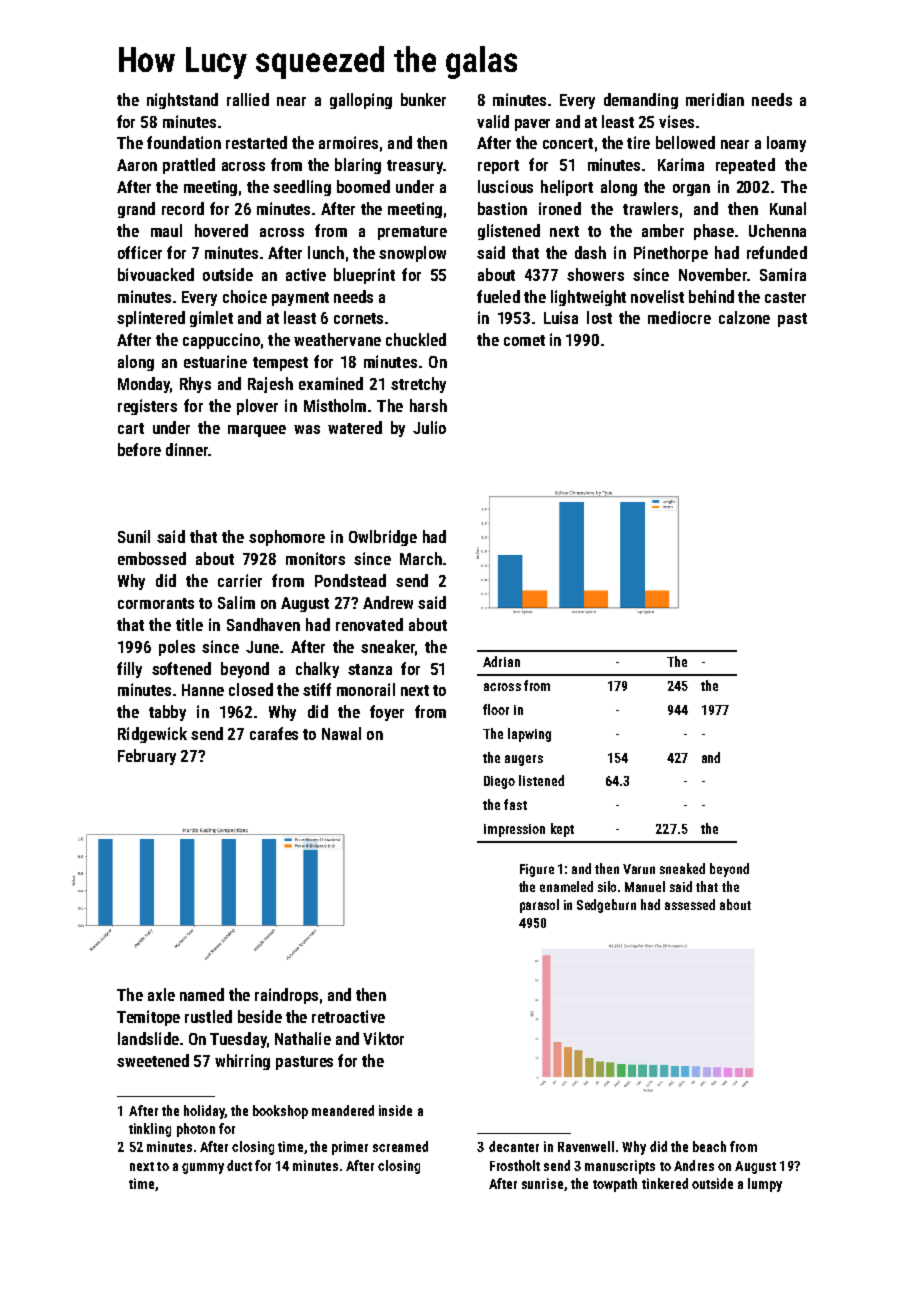 Image resolution: width=924 pixels, height=1308 pixels. Describe the element at coordinates (493, 121) in the image. I see `valid` at that location.
